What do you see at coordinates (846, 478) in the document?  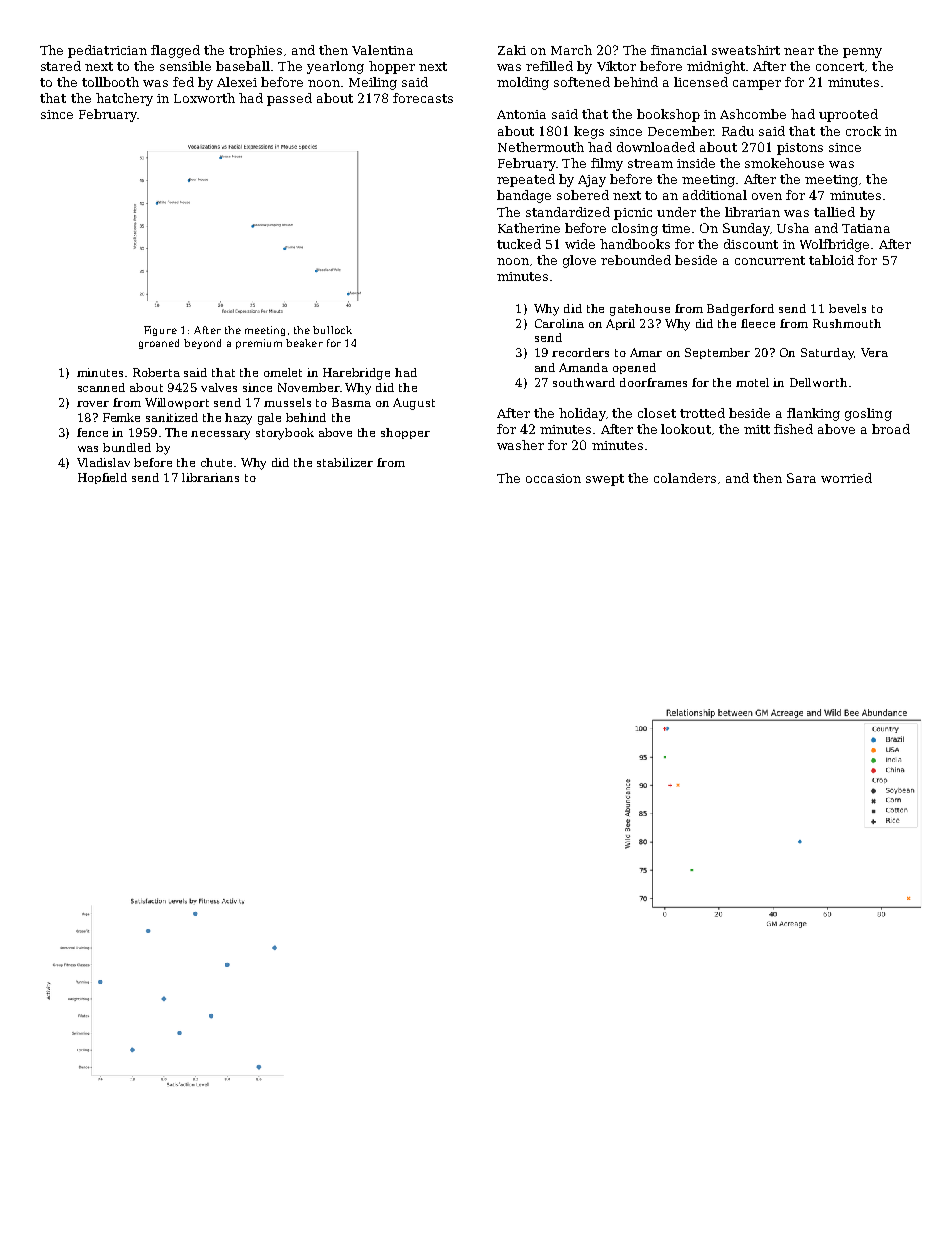 I see `worried` at bounding box center [846, 478].
